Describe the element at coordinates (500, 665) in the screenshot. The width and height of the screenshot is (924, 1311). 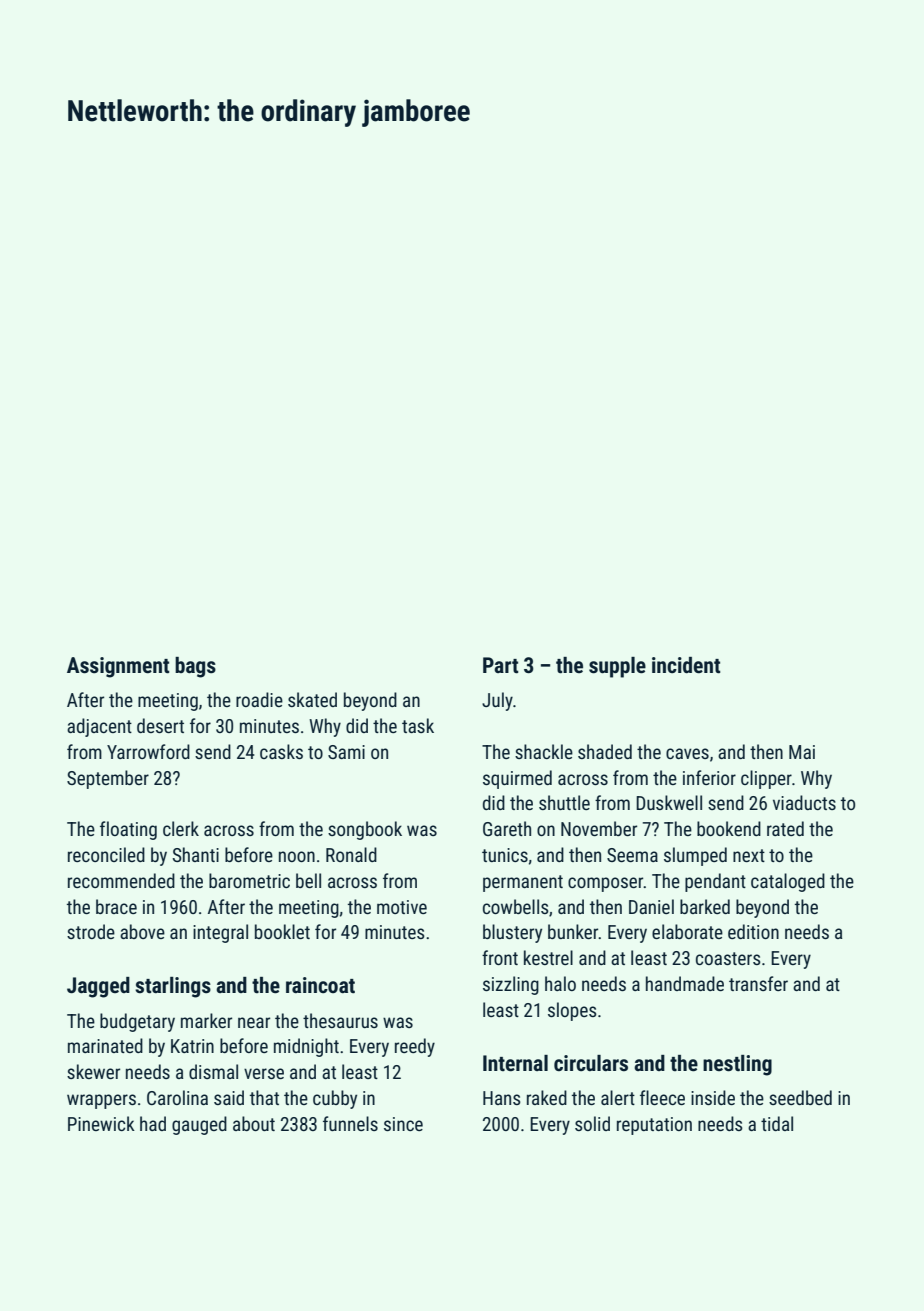
I see `Part` at that location.
